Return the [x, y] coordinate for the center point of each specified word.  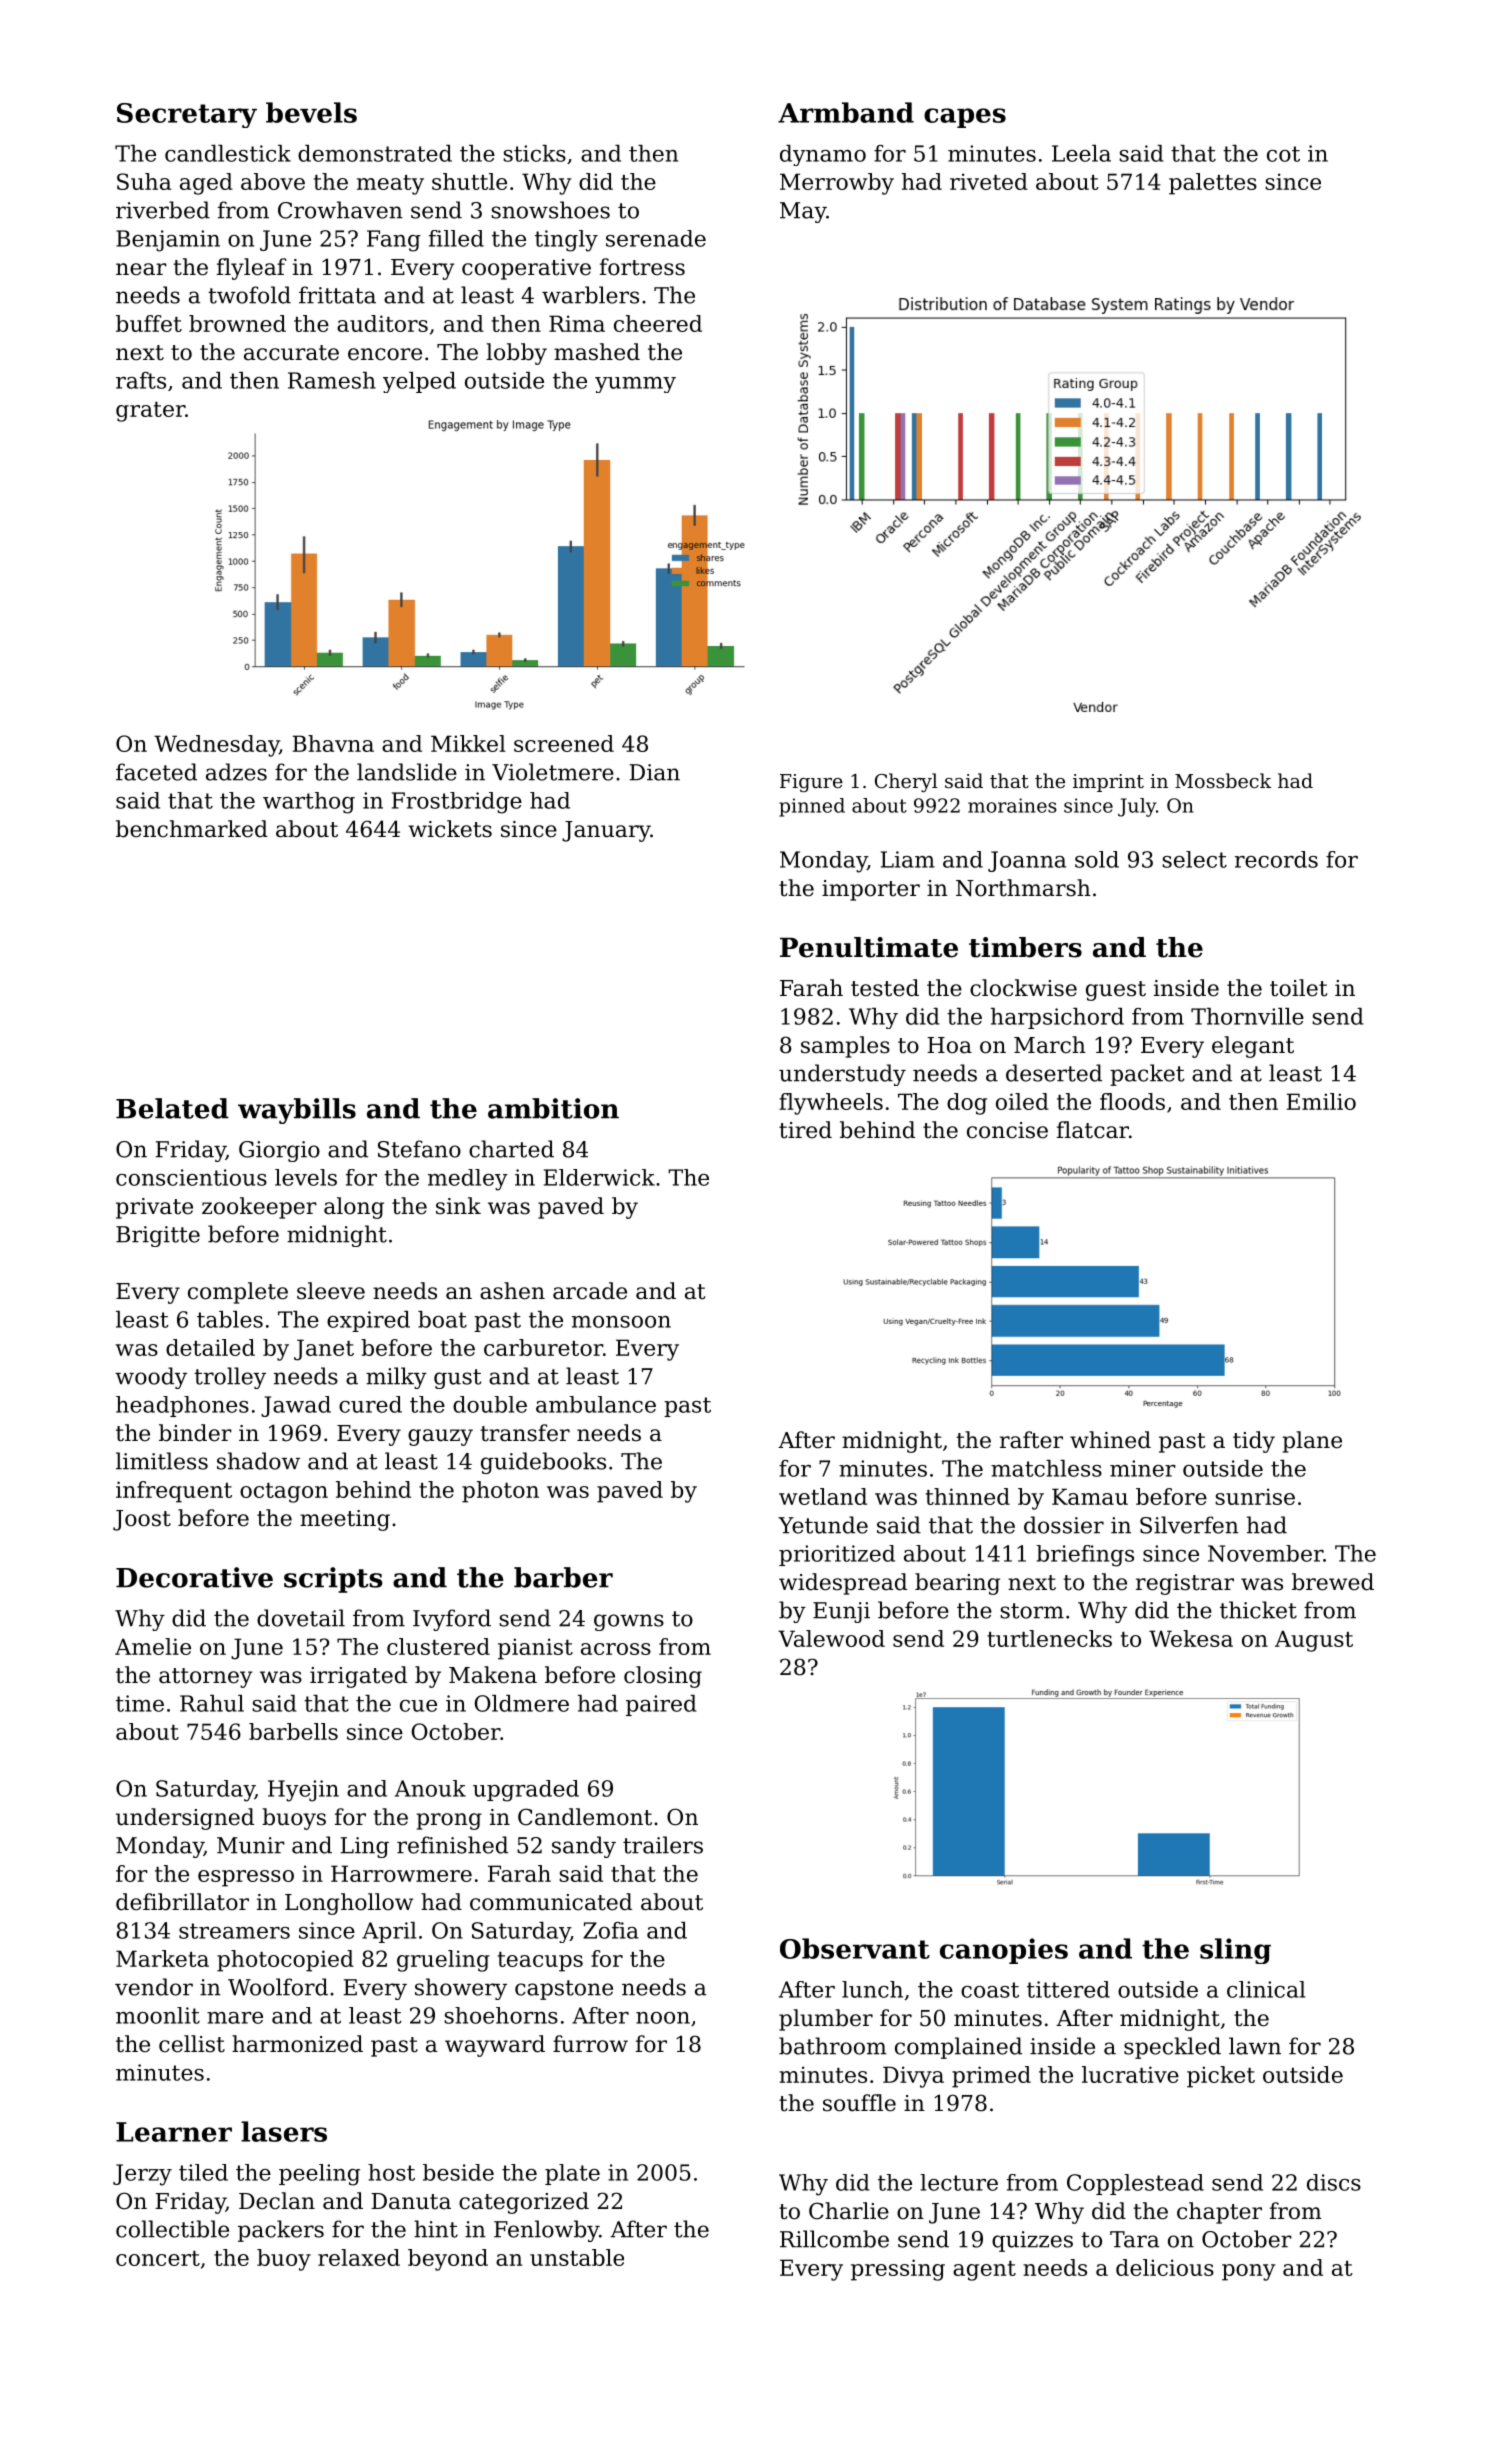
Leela [1081, 153]
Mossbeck [1223, 780]
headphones [182, 1406]
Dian [654, 772]
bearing [957, 1584]
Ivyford [452, 1620]
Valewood [831, 1638]
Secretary [187, 115]
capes [965, 118]
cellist [192, 2044]
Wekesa [1191, 1638]
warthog [309, 803]
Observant [855, 1948]
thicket [1258, 1610]
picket [1221, 2077]
